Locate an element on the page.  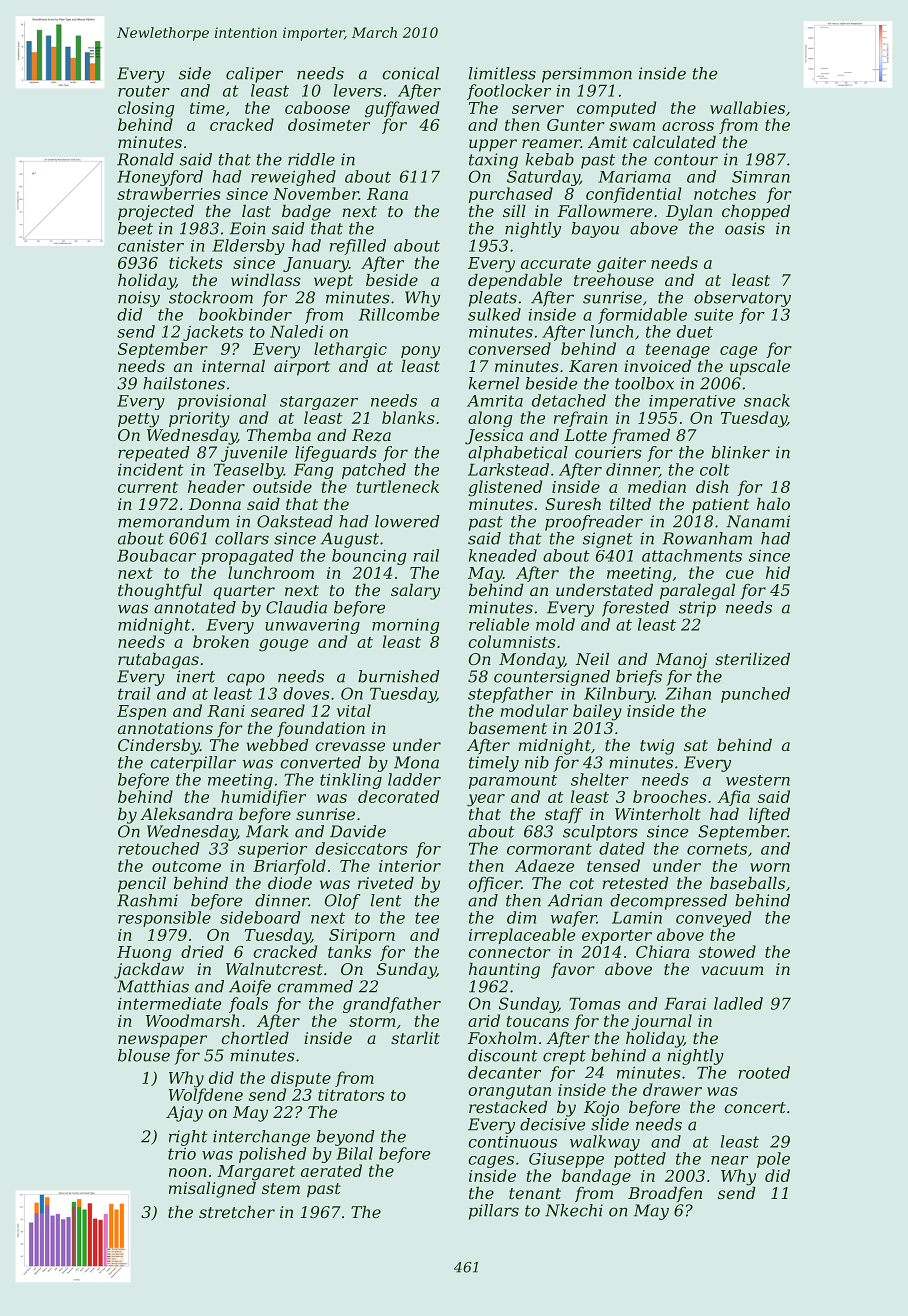
router is located at coordinates (144, 91).
